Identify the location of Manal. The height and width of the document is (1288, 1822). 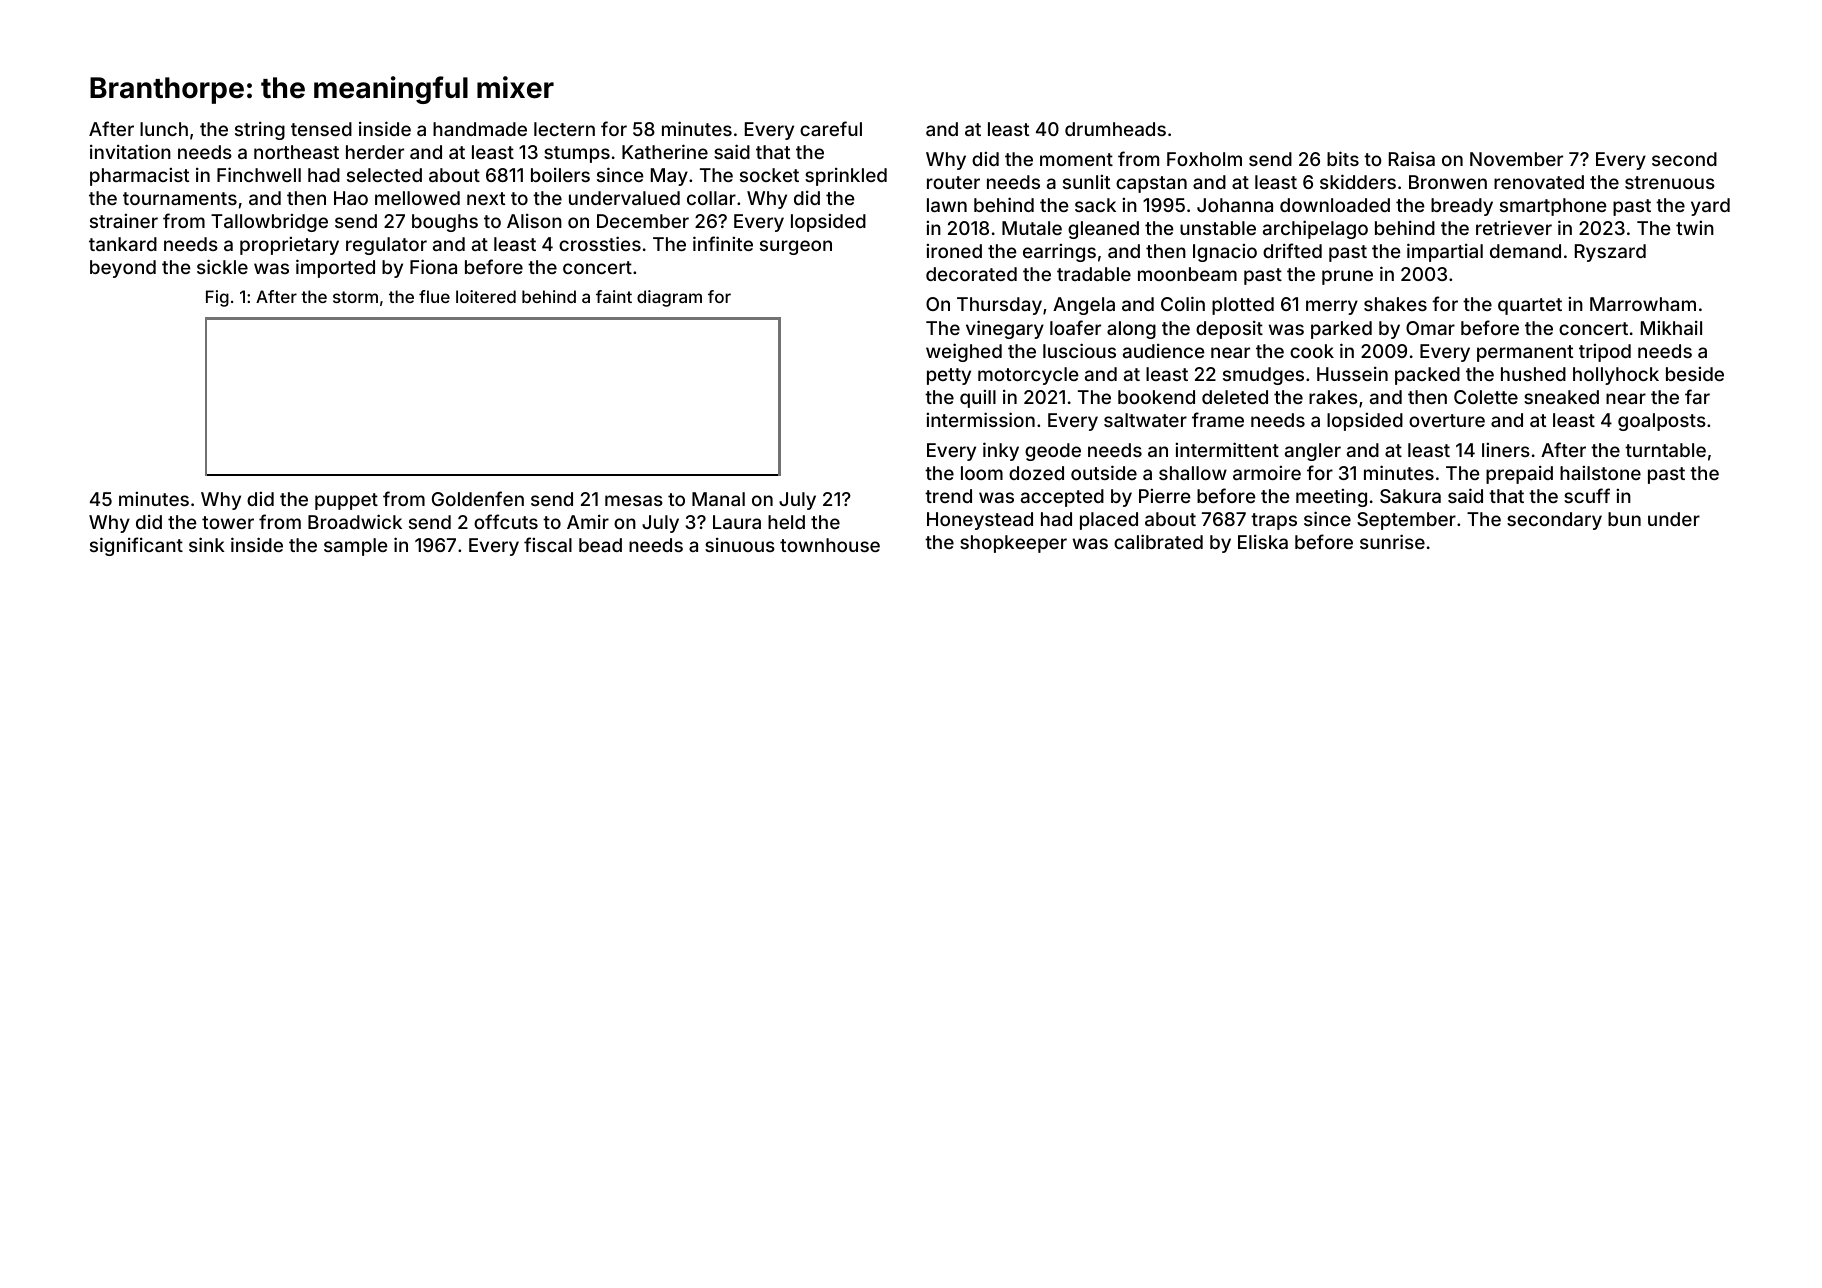
(718, 499).
